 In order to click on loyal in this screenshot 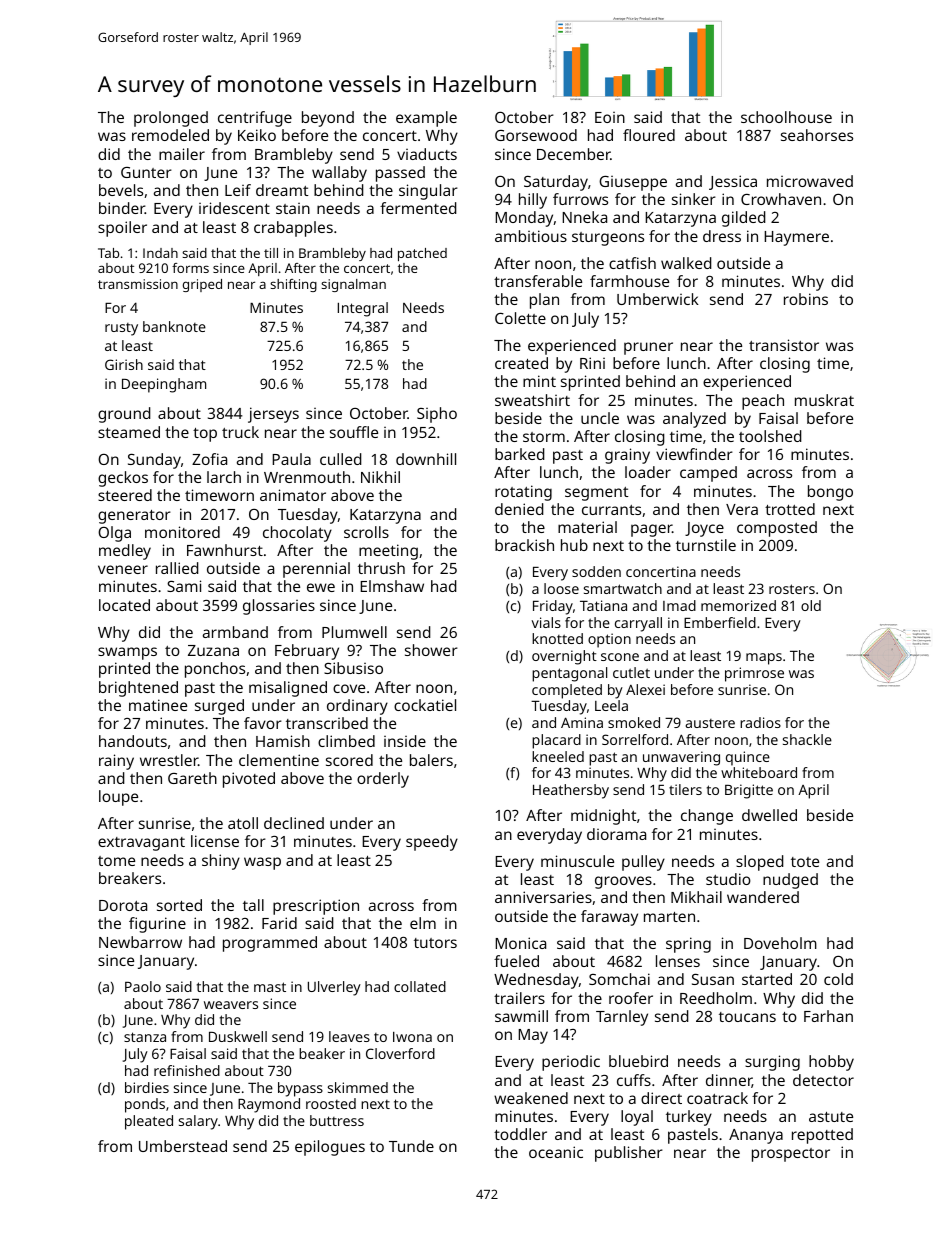, I will do `click(637, 1118)`.
